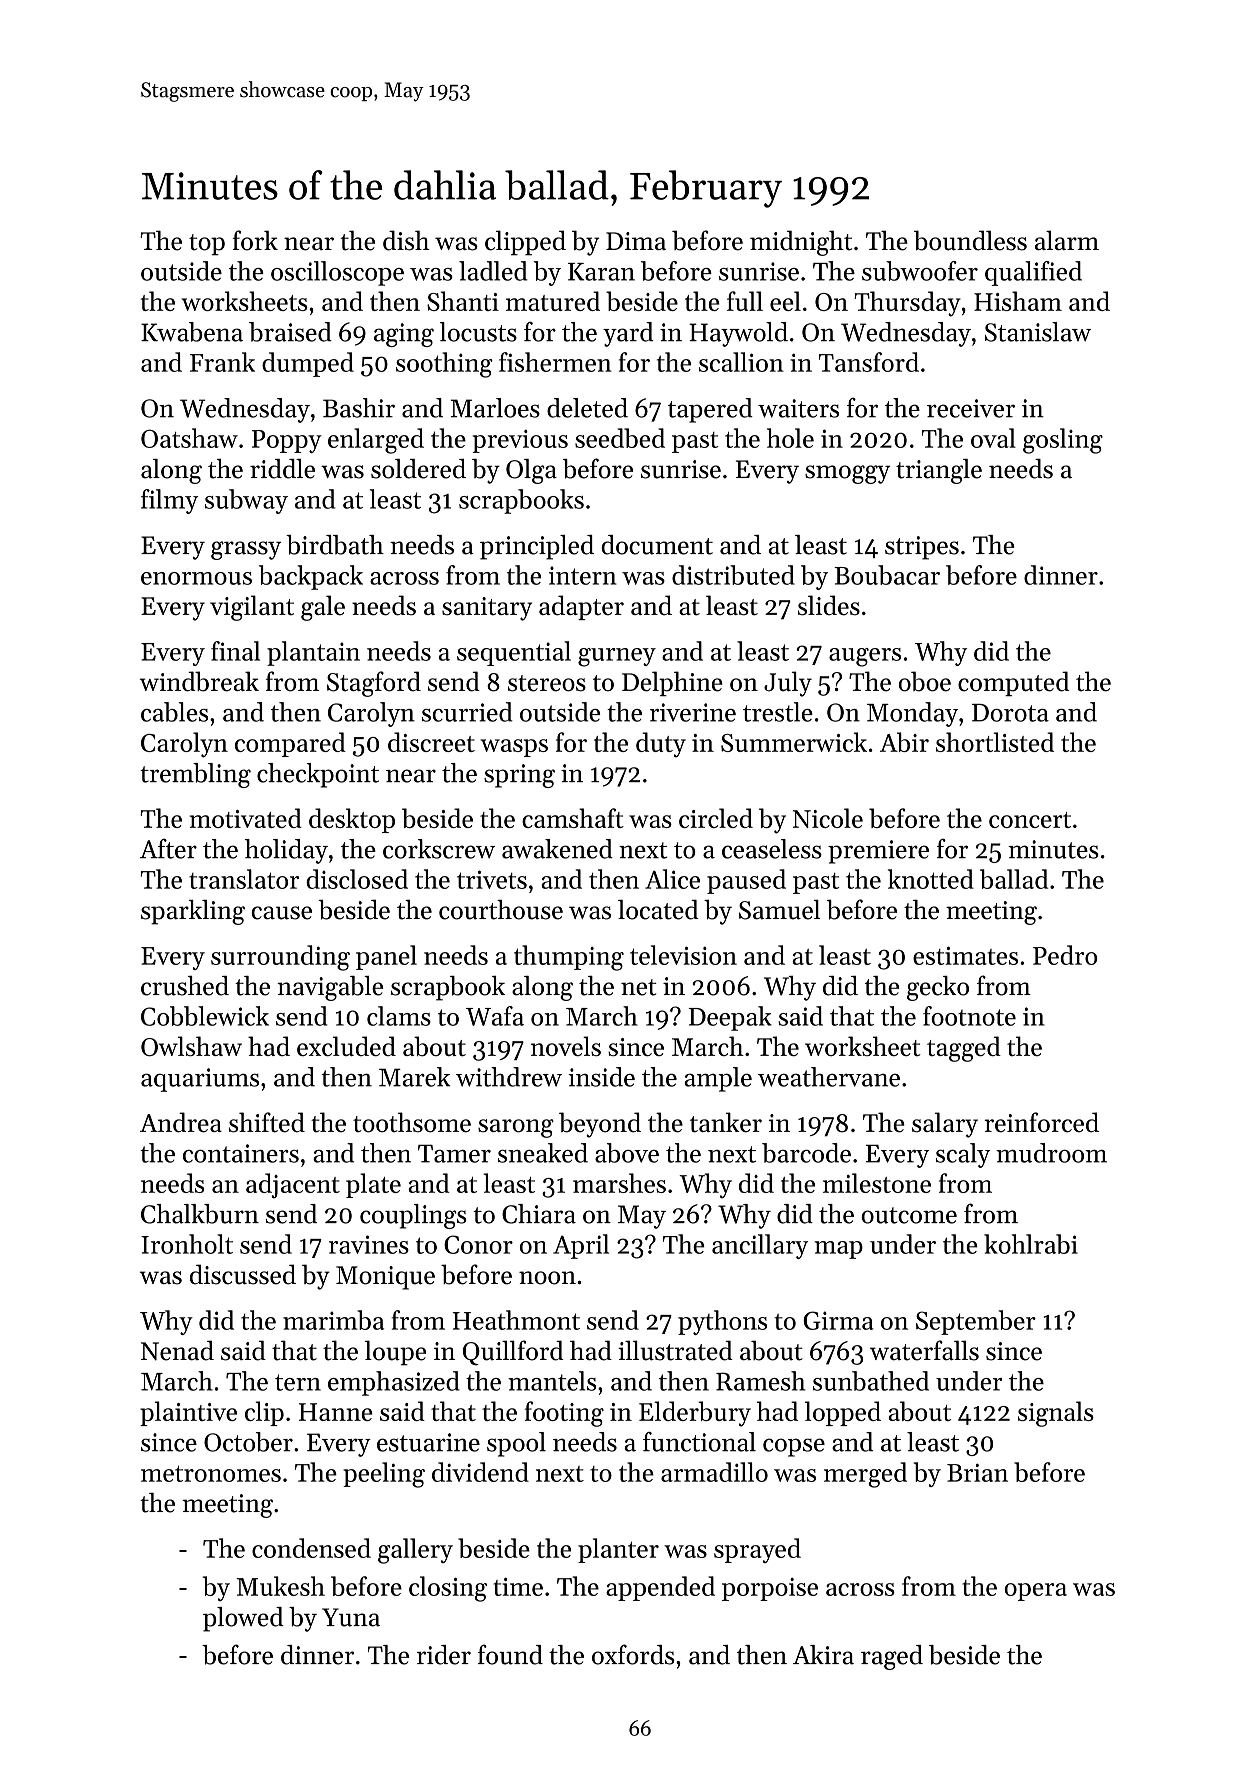  What do you see at coordinates (829, 605) in the screenshot?
I see `slides` at bounding box center [829, 605].
